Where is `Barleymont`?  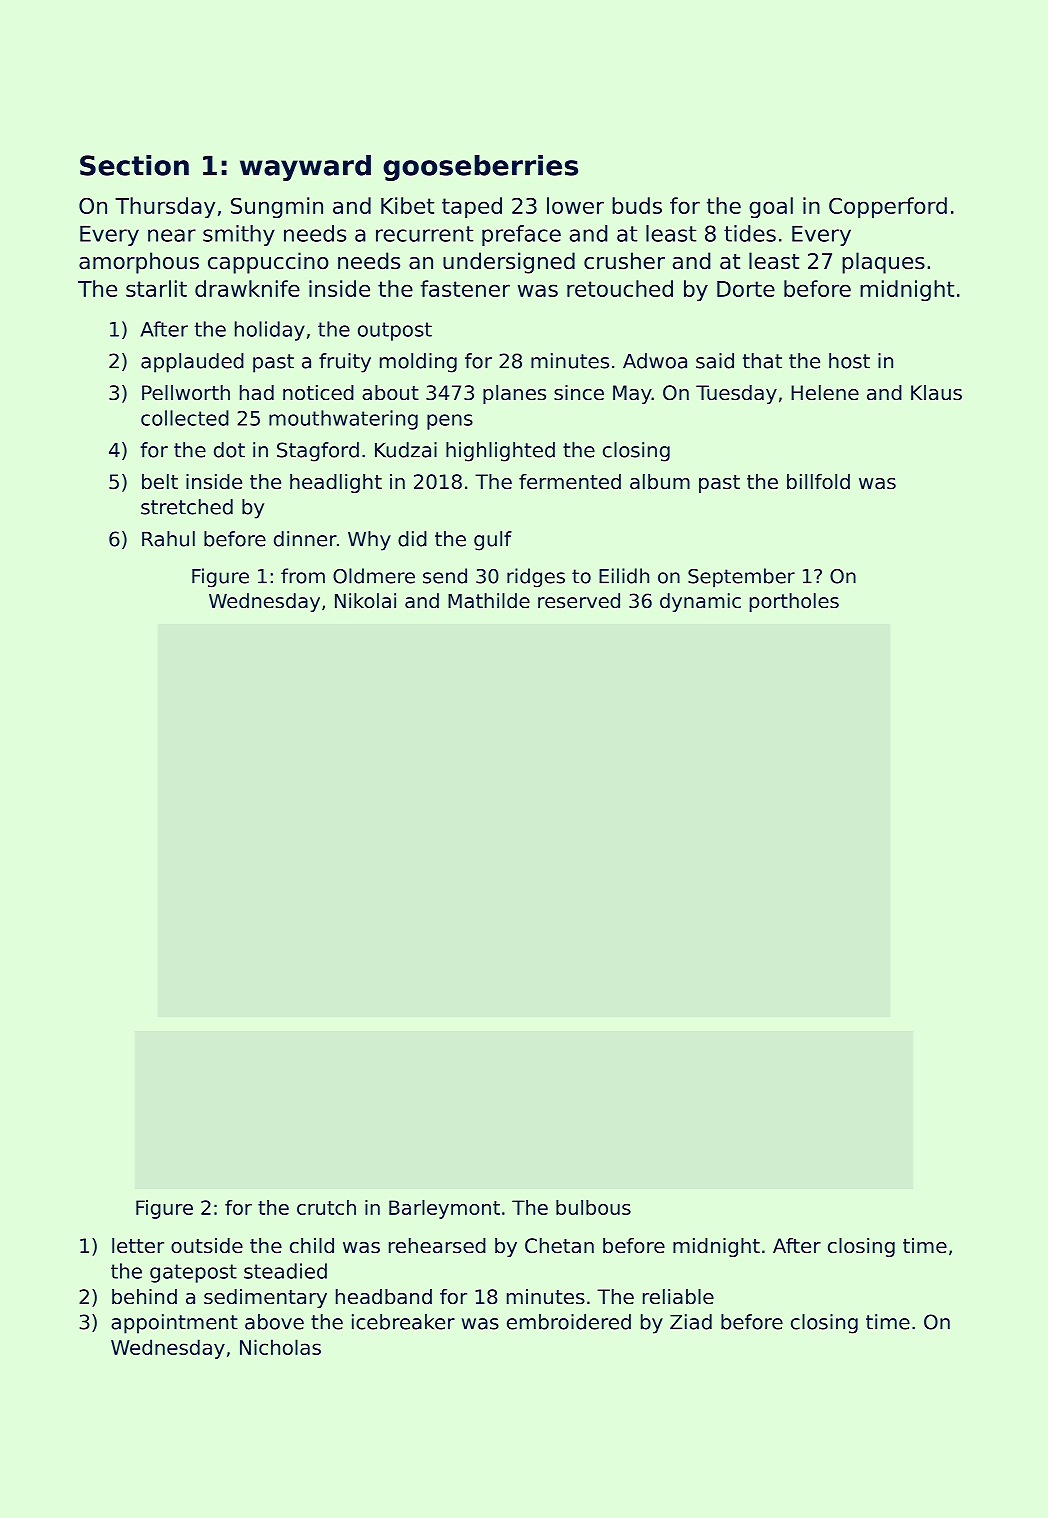 Barleymont is located at coordinates (444, 1209).
